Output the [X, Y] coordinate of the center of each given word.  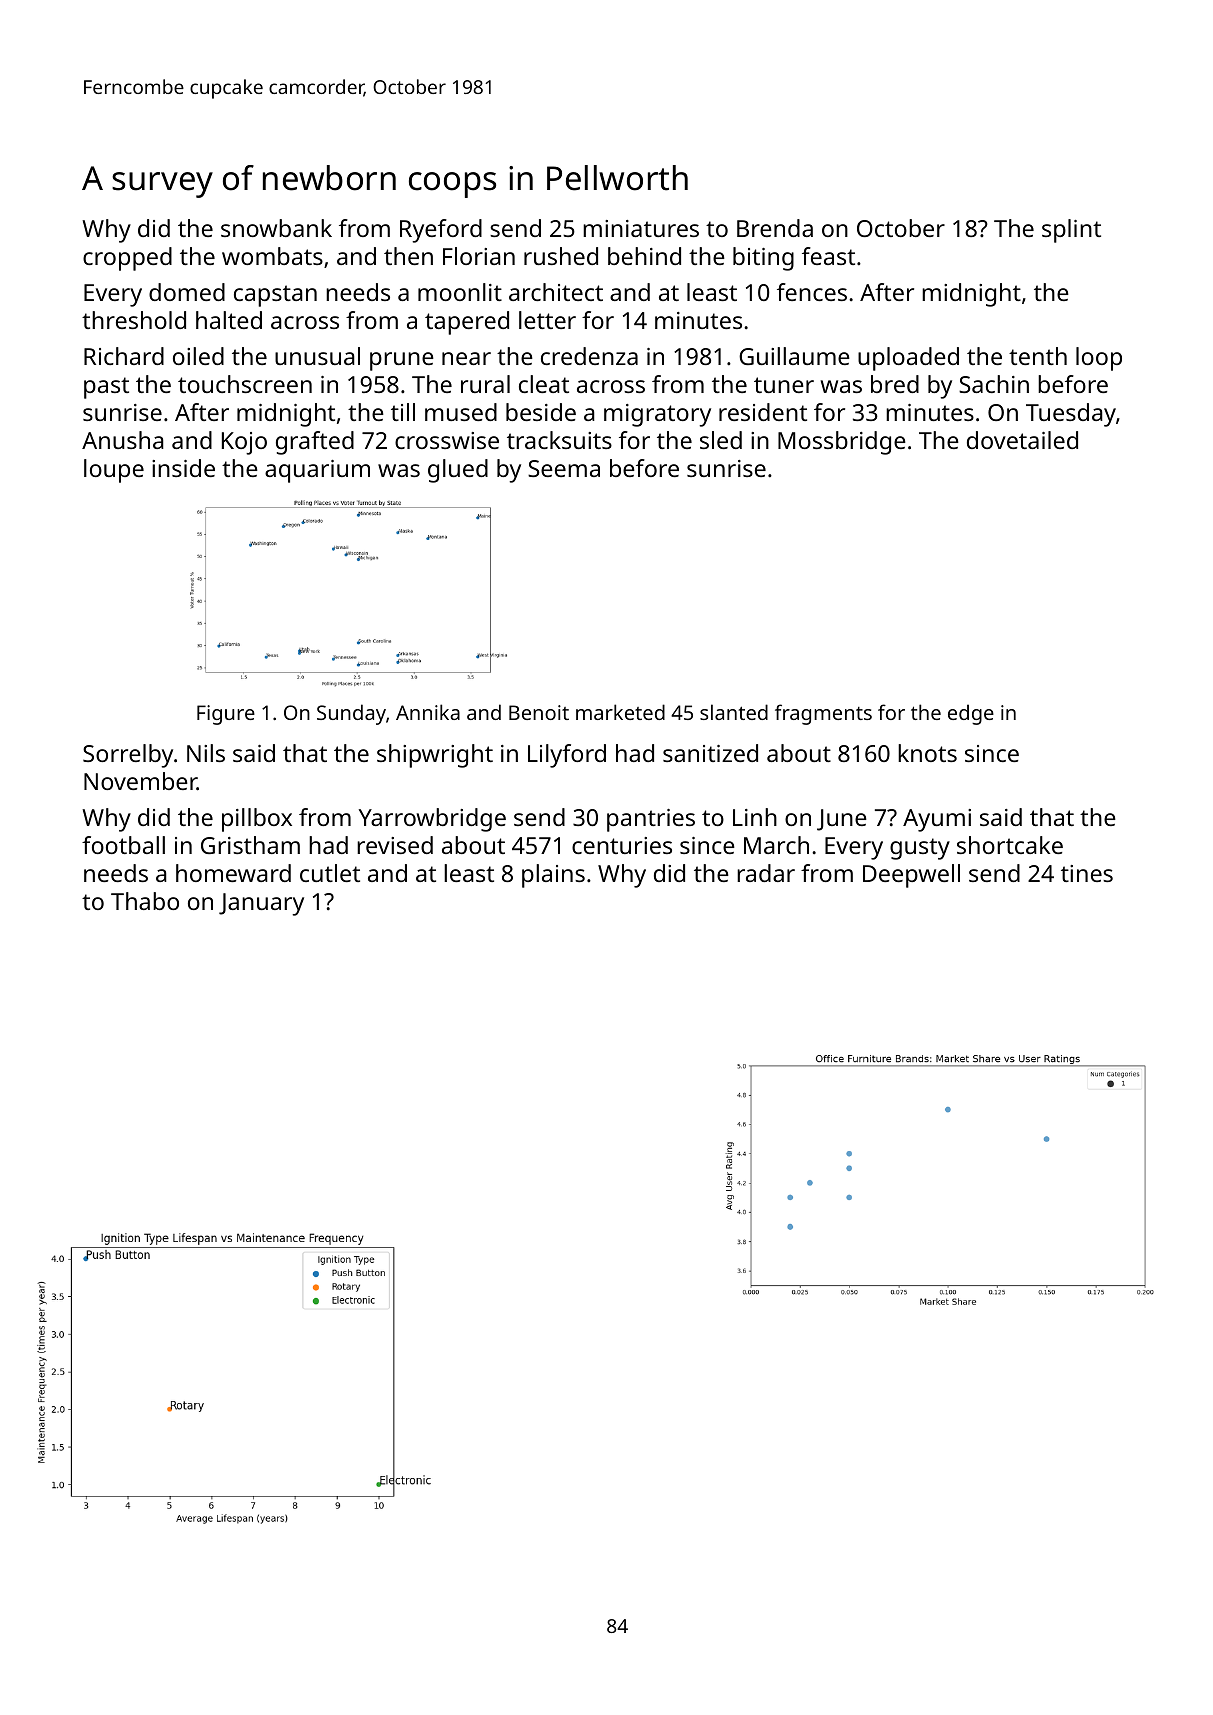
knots [927, 753]
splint [1071, 231]
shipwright [435, 756]
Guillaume [794, 356]
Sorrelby [128, 756]
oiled [198, 356]
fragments [823, 714]
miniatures [641, 228]
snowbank [276, 228]
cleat [544, 384]
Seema [564, 468]
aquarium [317, 471]
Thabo [145, 901]
